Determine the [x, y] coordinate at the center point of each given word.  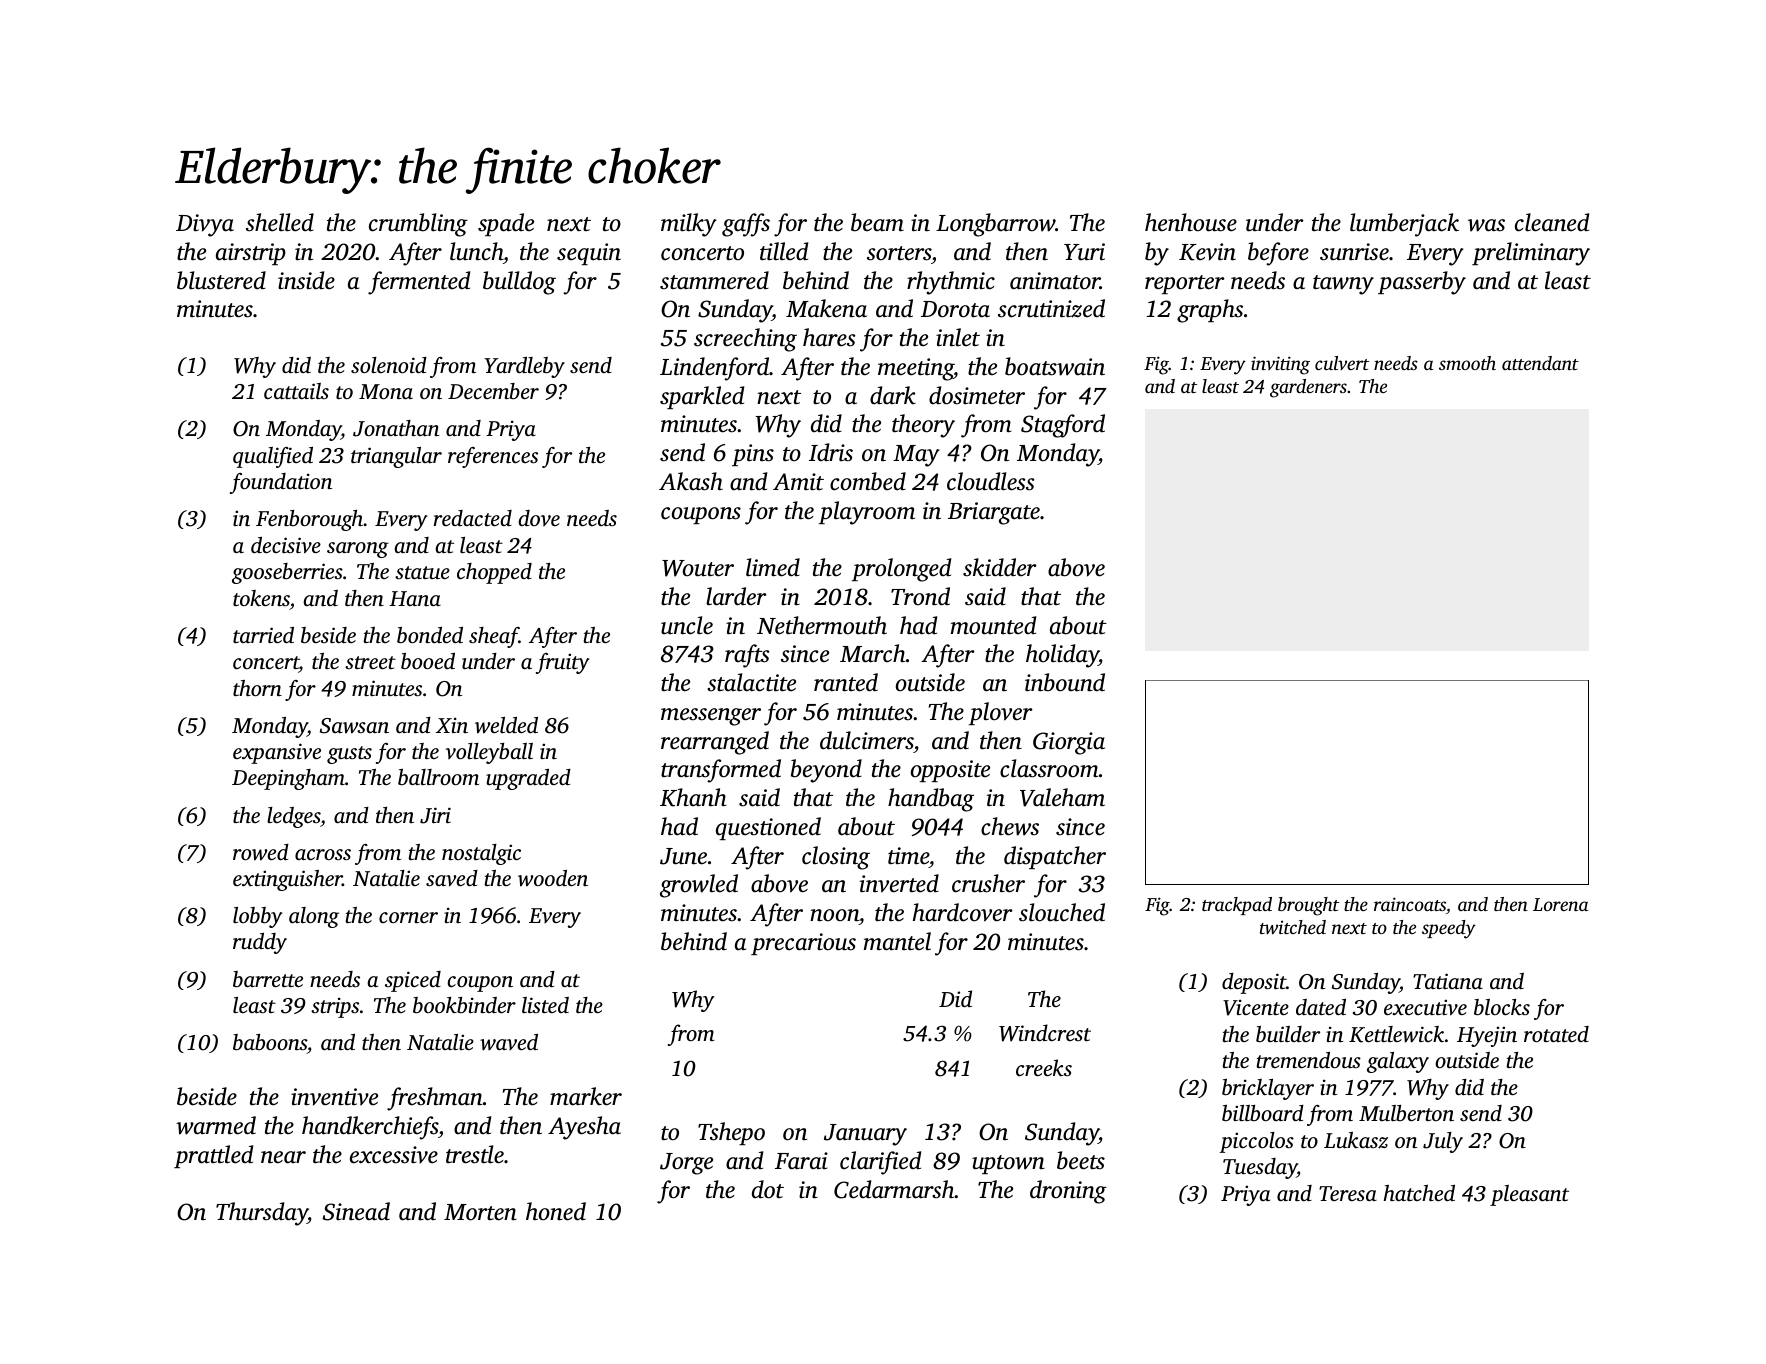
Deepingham [288, 779]
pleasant [1529, 1195]
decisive [286, 545]
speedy [1449, 929]
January [865, 1135]
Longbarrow [995, 225]
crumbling [418, 225]
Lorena [1561, 904]
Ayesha [584, 1128]
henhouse [1191, 222]
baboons [270, 1042]
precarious [803, 944]
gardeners [1308, 388]
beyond [826, 771]
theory [923, 426]
